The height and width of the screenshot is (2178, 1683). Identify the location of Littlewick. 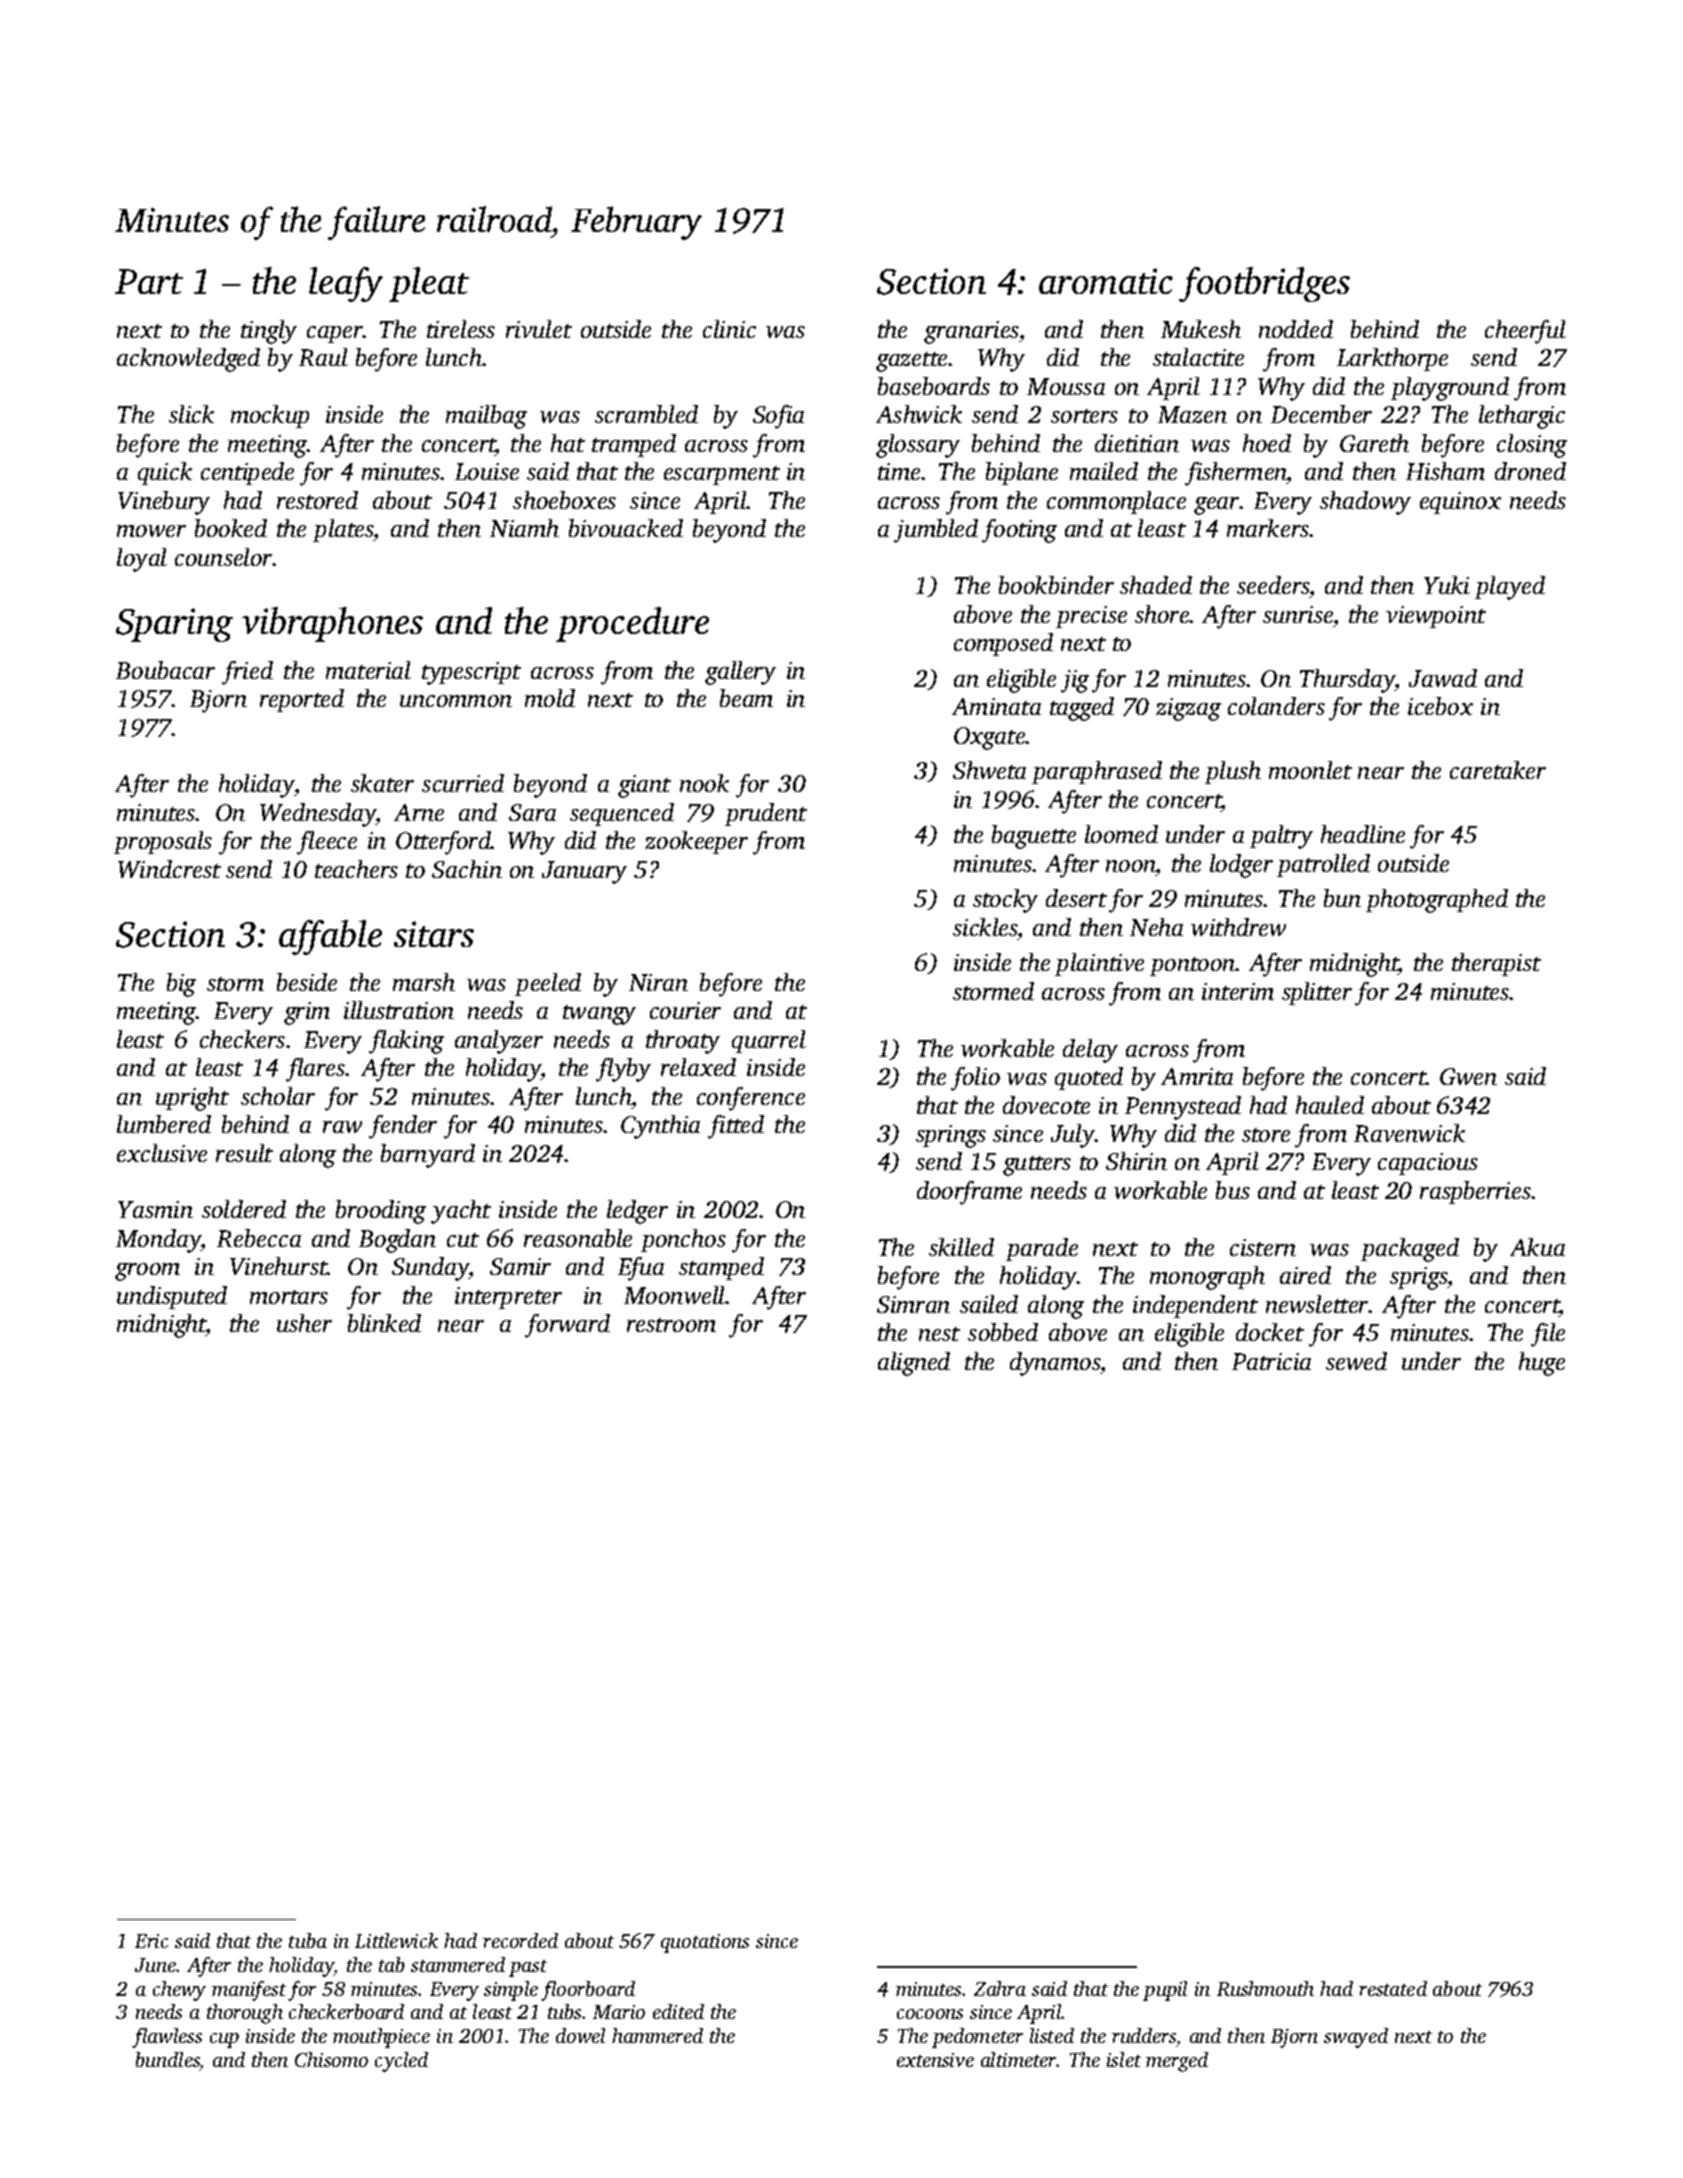
(396, 1940).
